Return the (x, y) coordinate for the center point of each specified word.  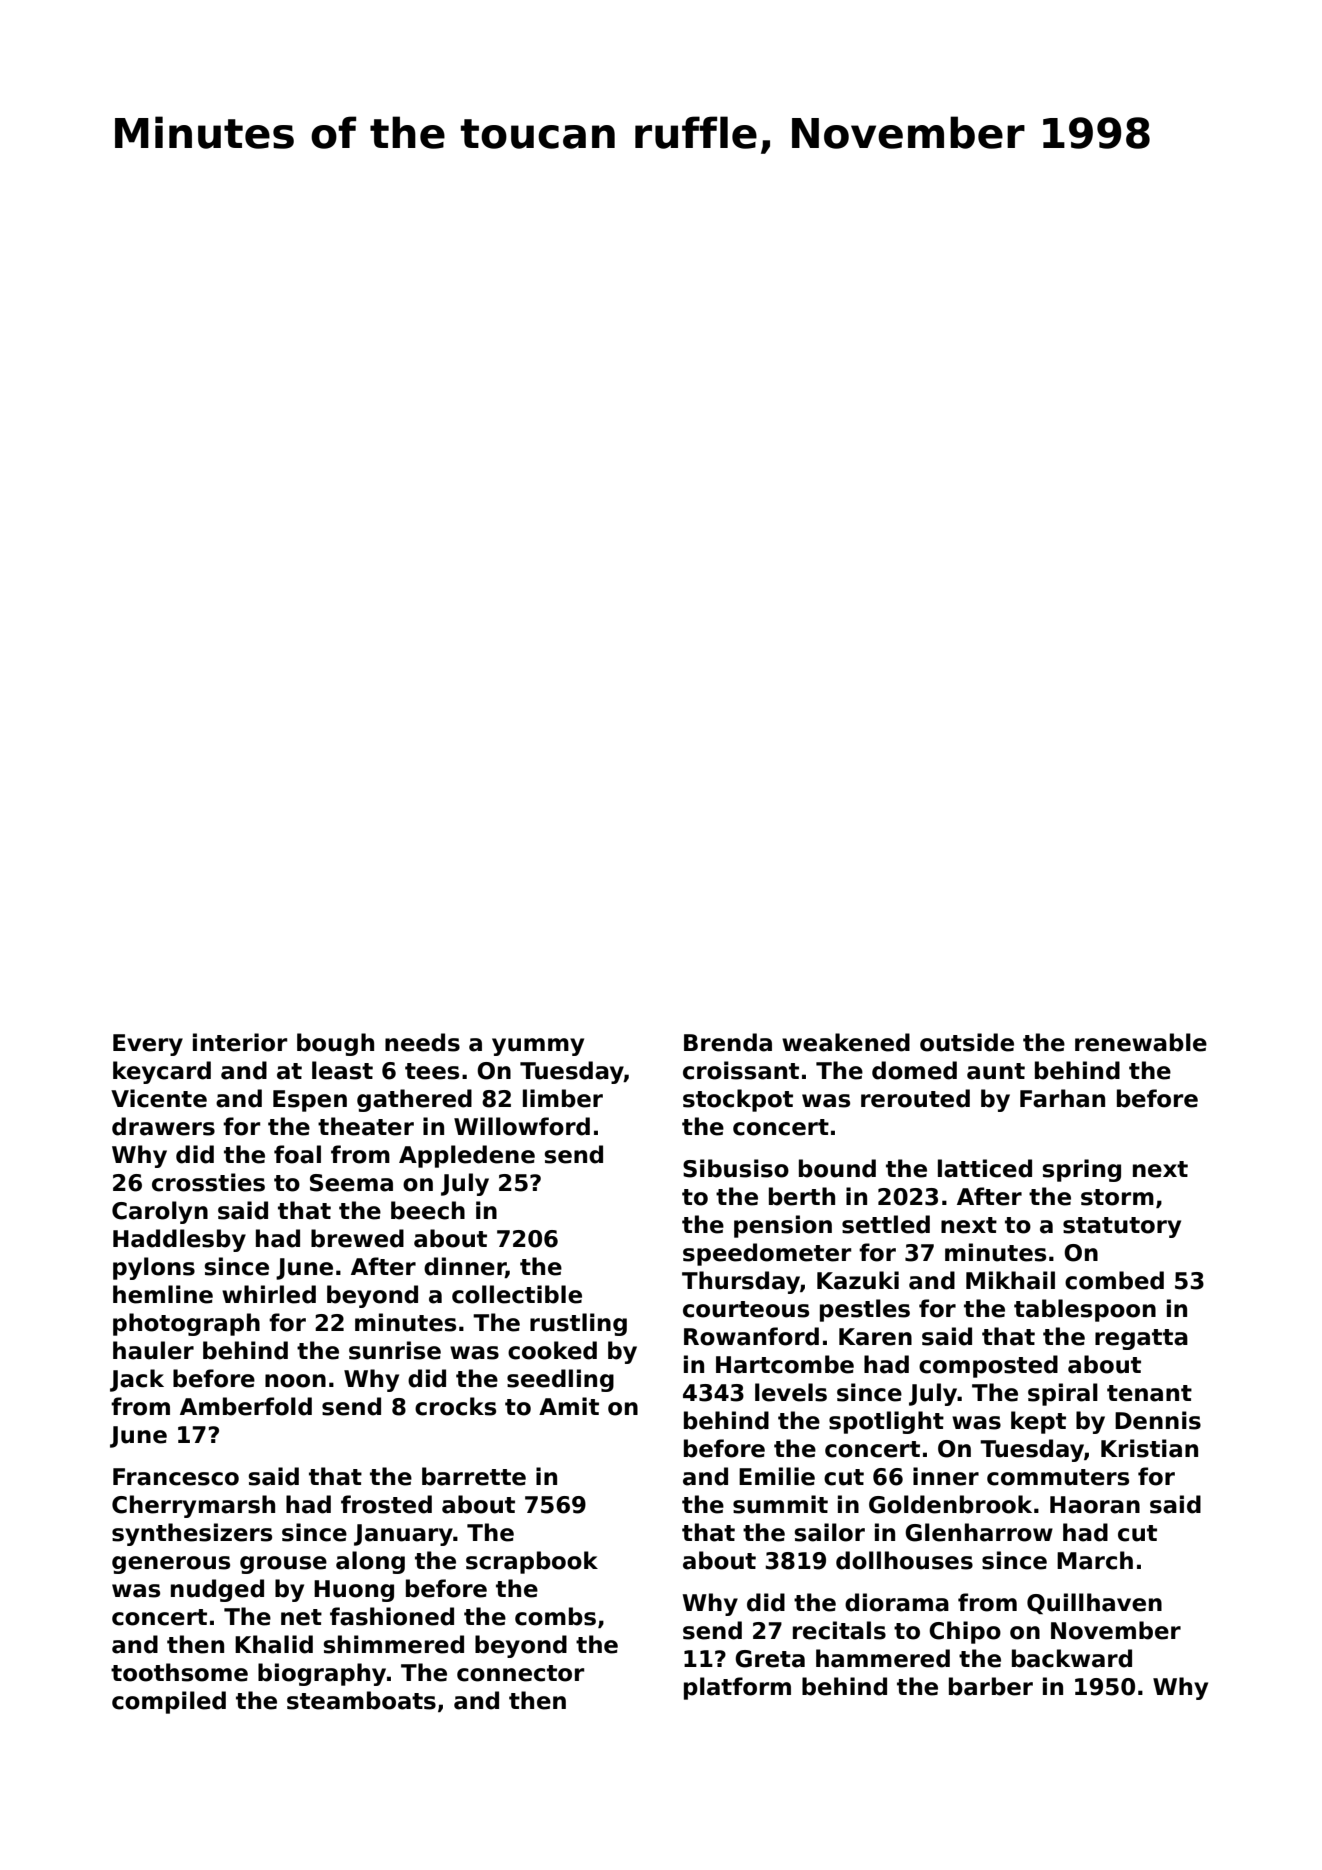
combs (555, 1616)
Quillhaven (1094, 1603)
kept (1038, 1422)
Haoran (1095, 1505)
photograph (186, 1324)
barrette (474, 1476)
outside (967, 1042)
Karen (875, 1337)
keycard (162, 1072)
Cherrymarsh (193, 1506)
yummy (538, 1047)
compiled (169, 1702)
